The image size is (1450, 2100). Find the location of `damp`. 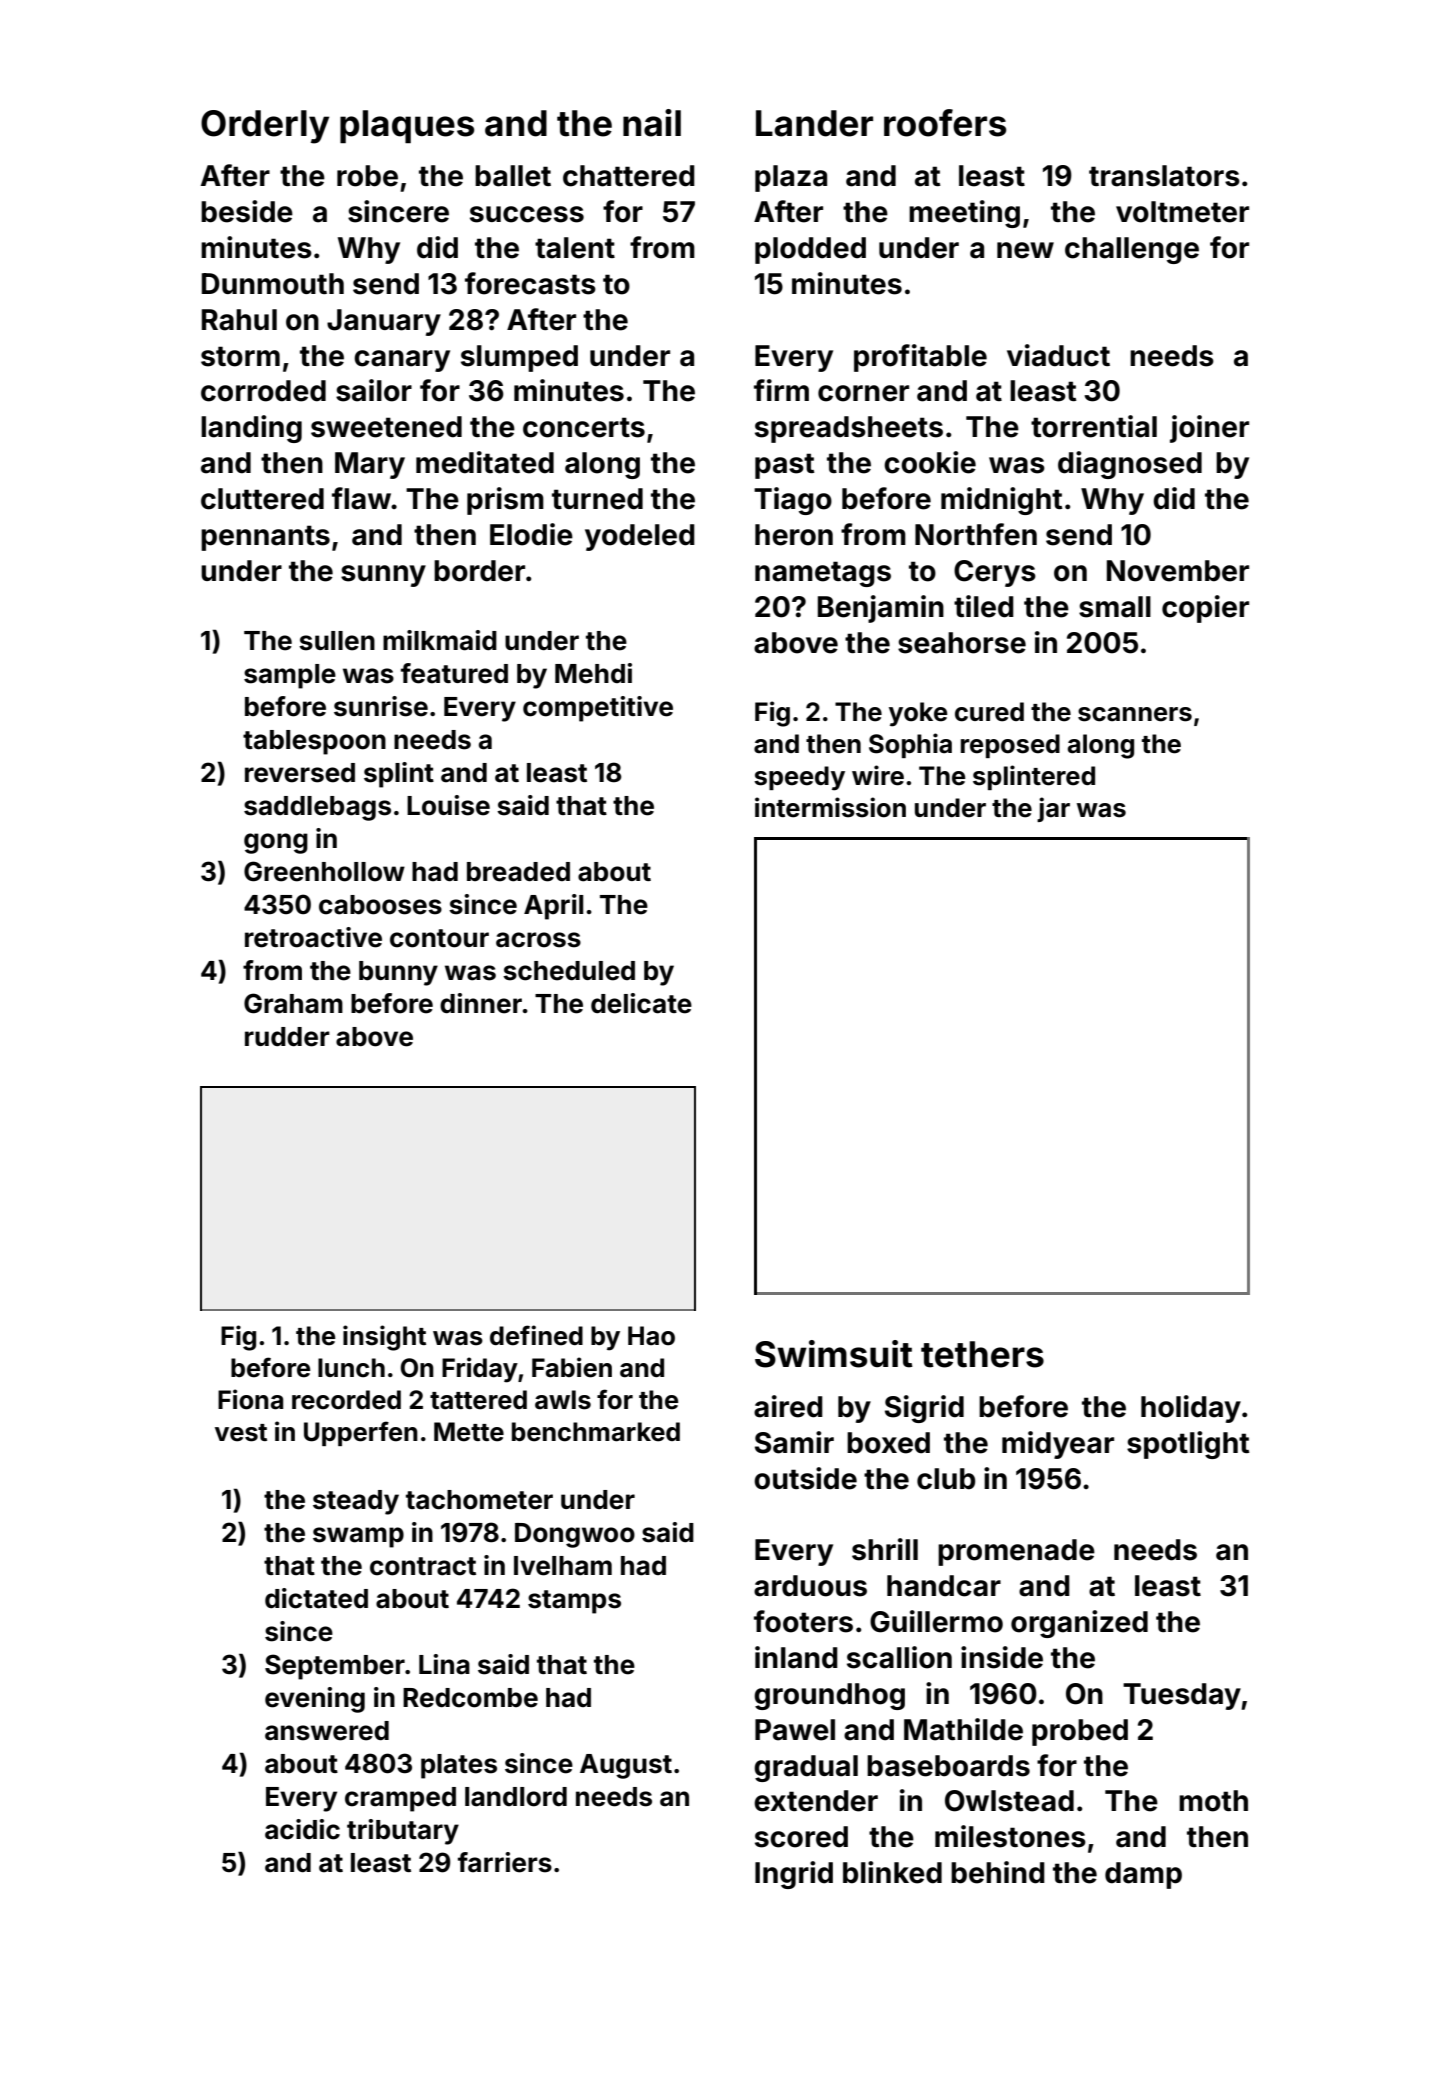

damp is located at coordinates (1143, 1875).
